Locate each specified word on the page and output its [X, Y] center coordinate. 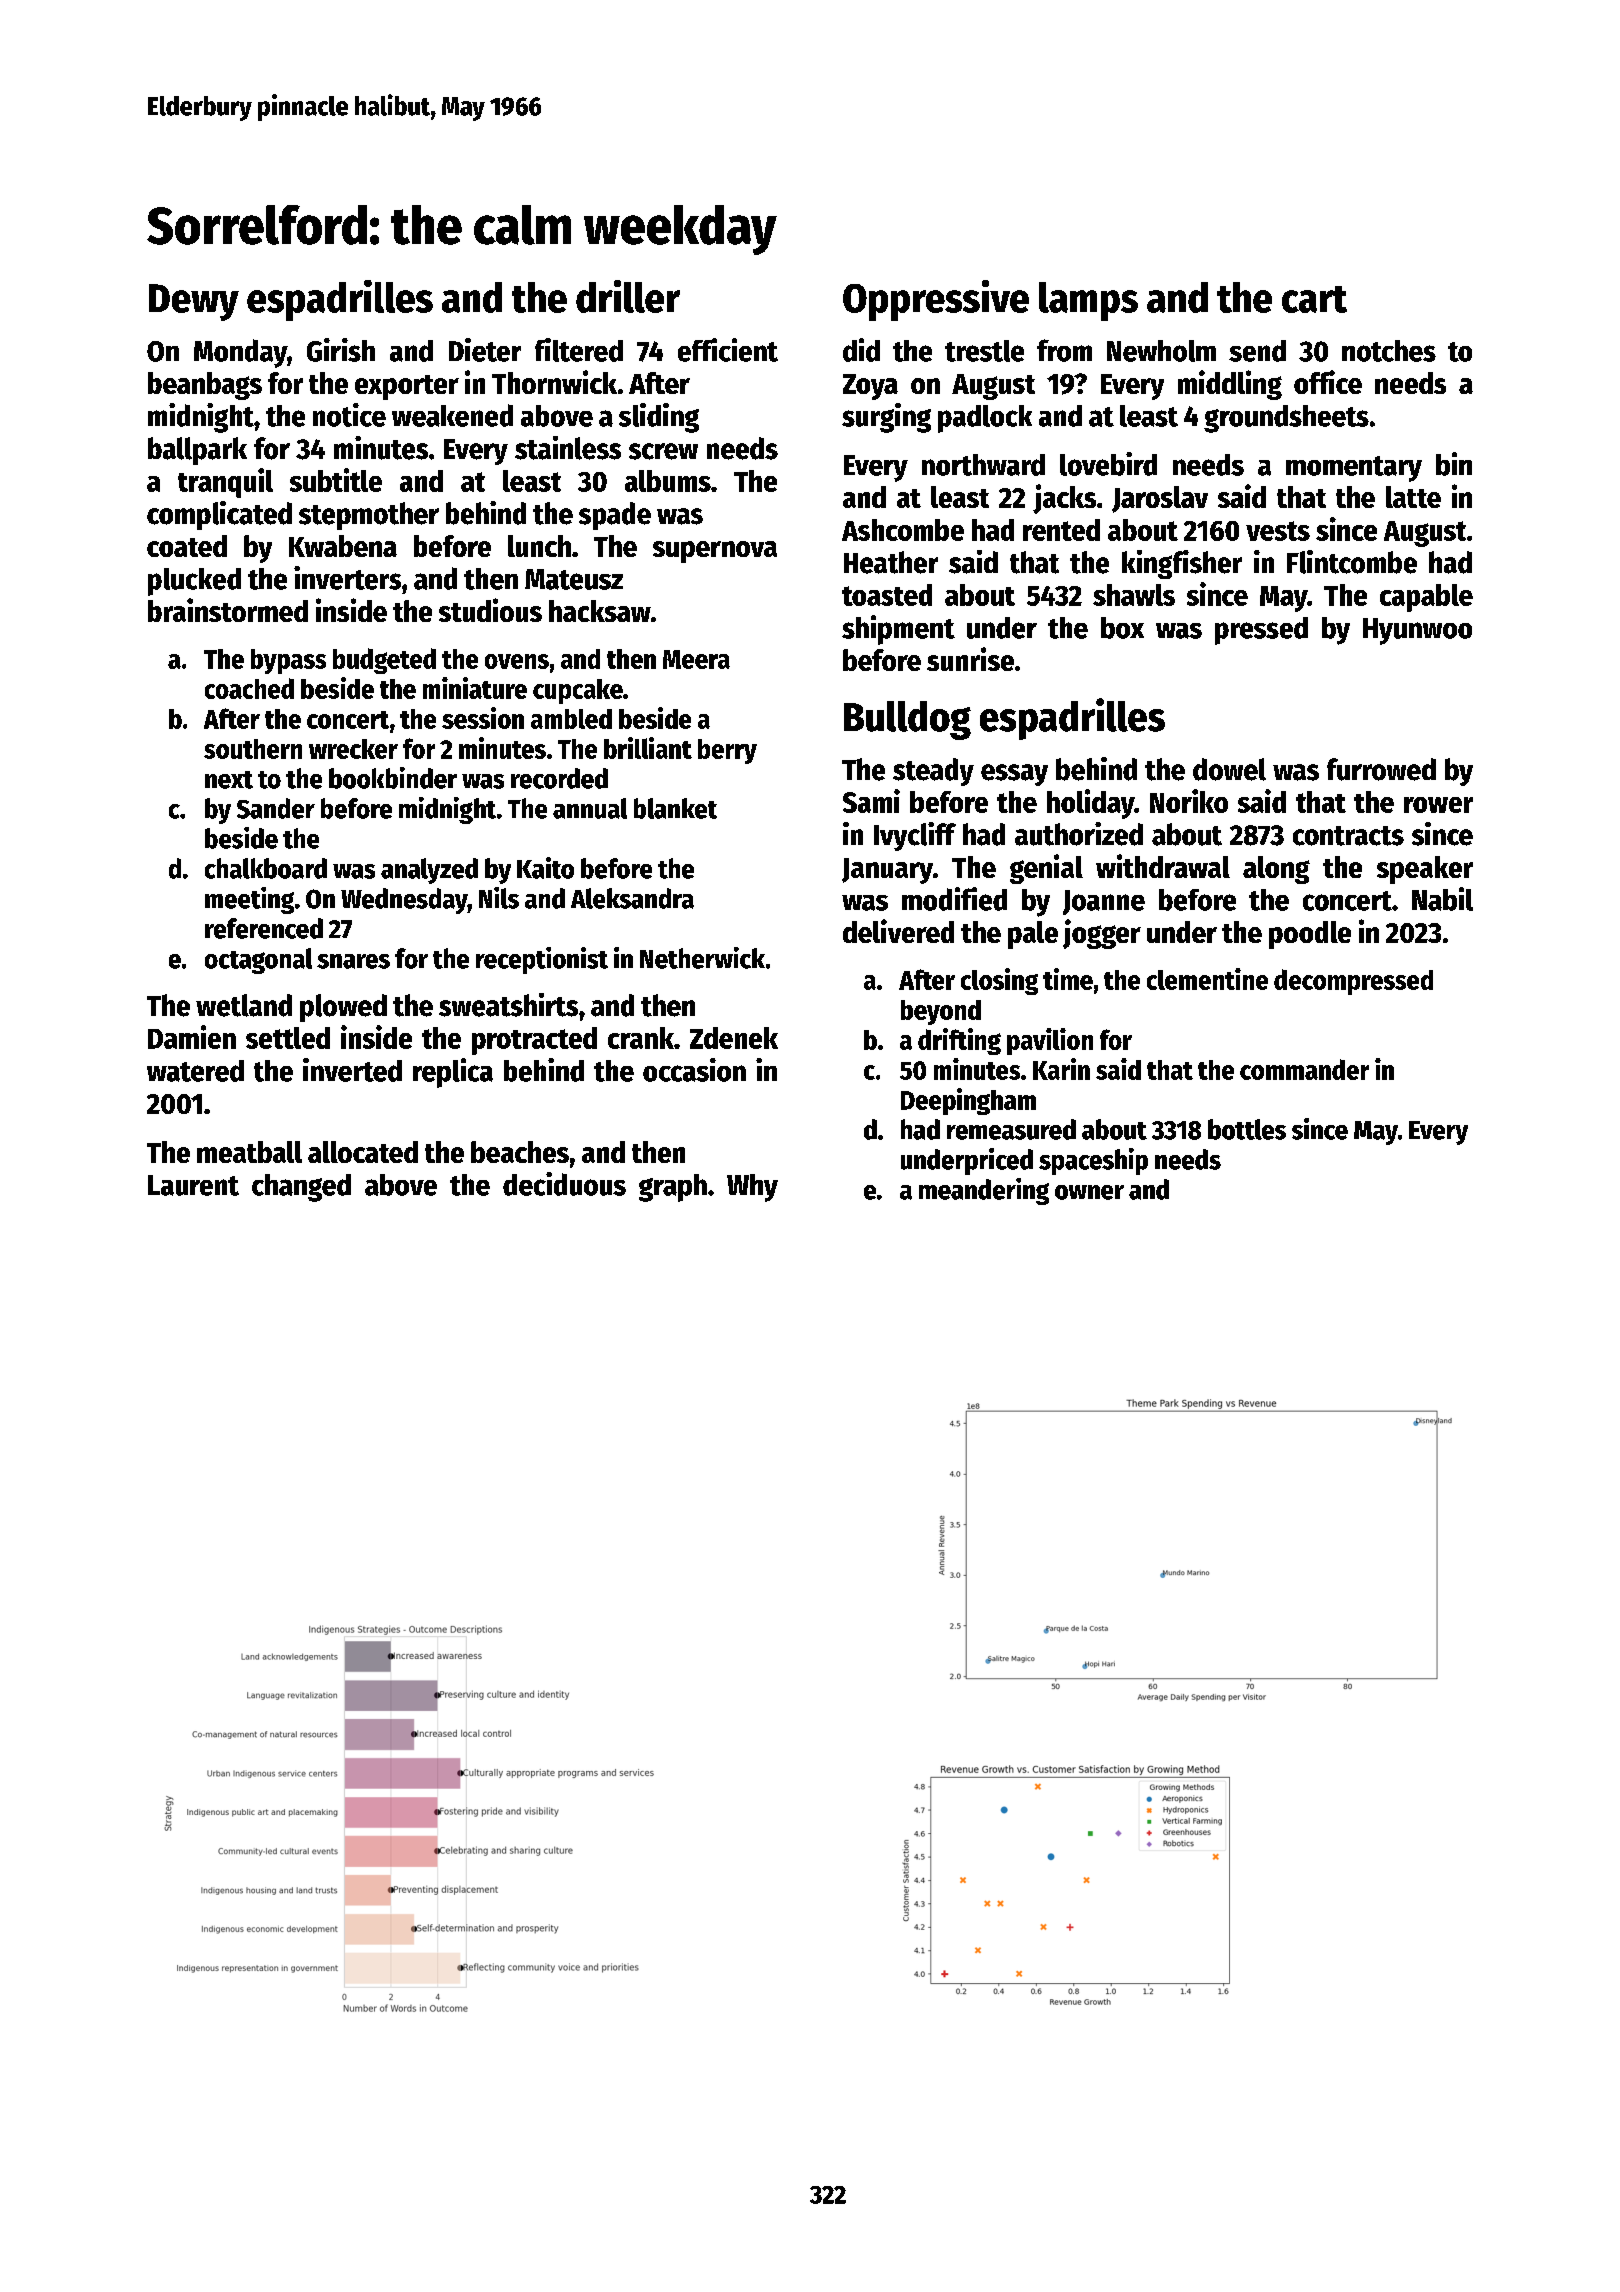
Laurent [193, 1185]
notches [1389, 351]
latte [1413, 497]
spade [615, 516]
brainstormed [228, 610]
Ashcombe [903, 530]
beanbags [205, 386]
